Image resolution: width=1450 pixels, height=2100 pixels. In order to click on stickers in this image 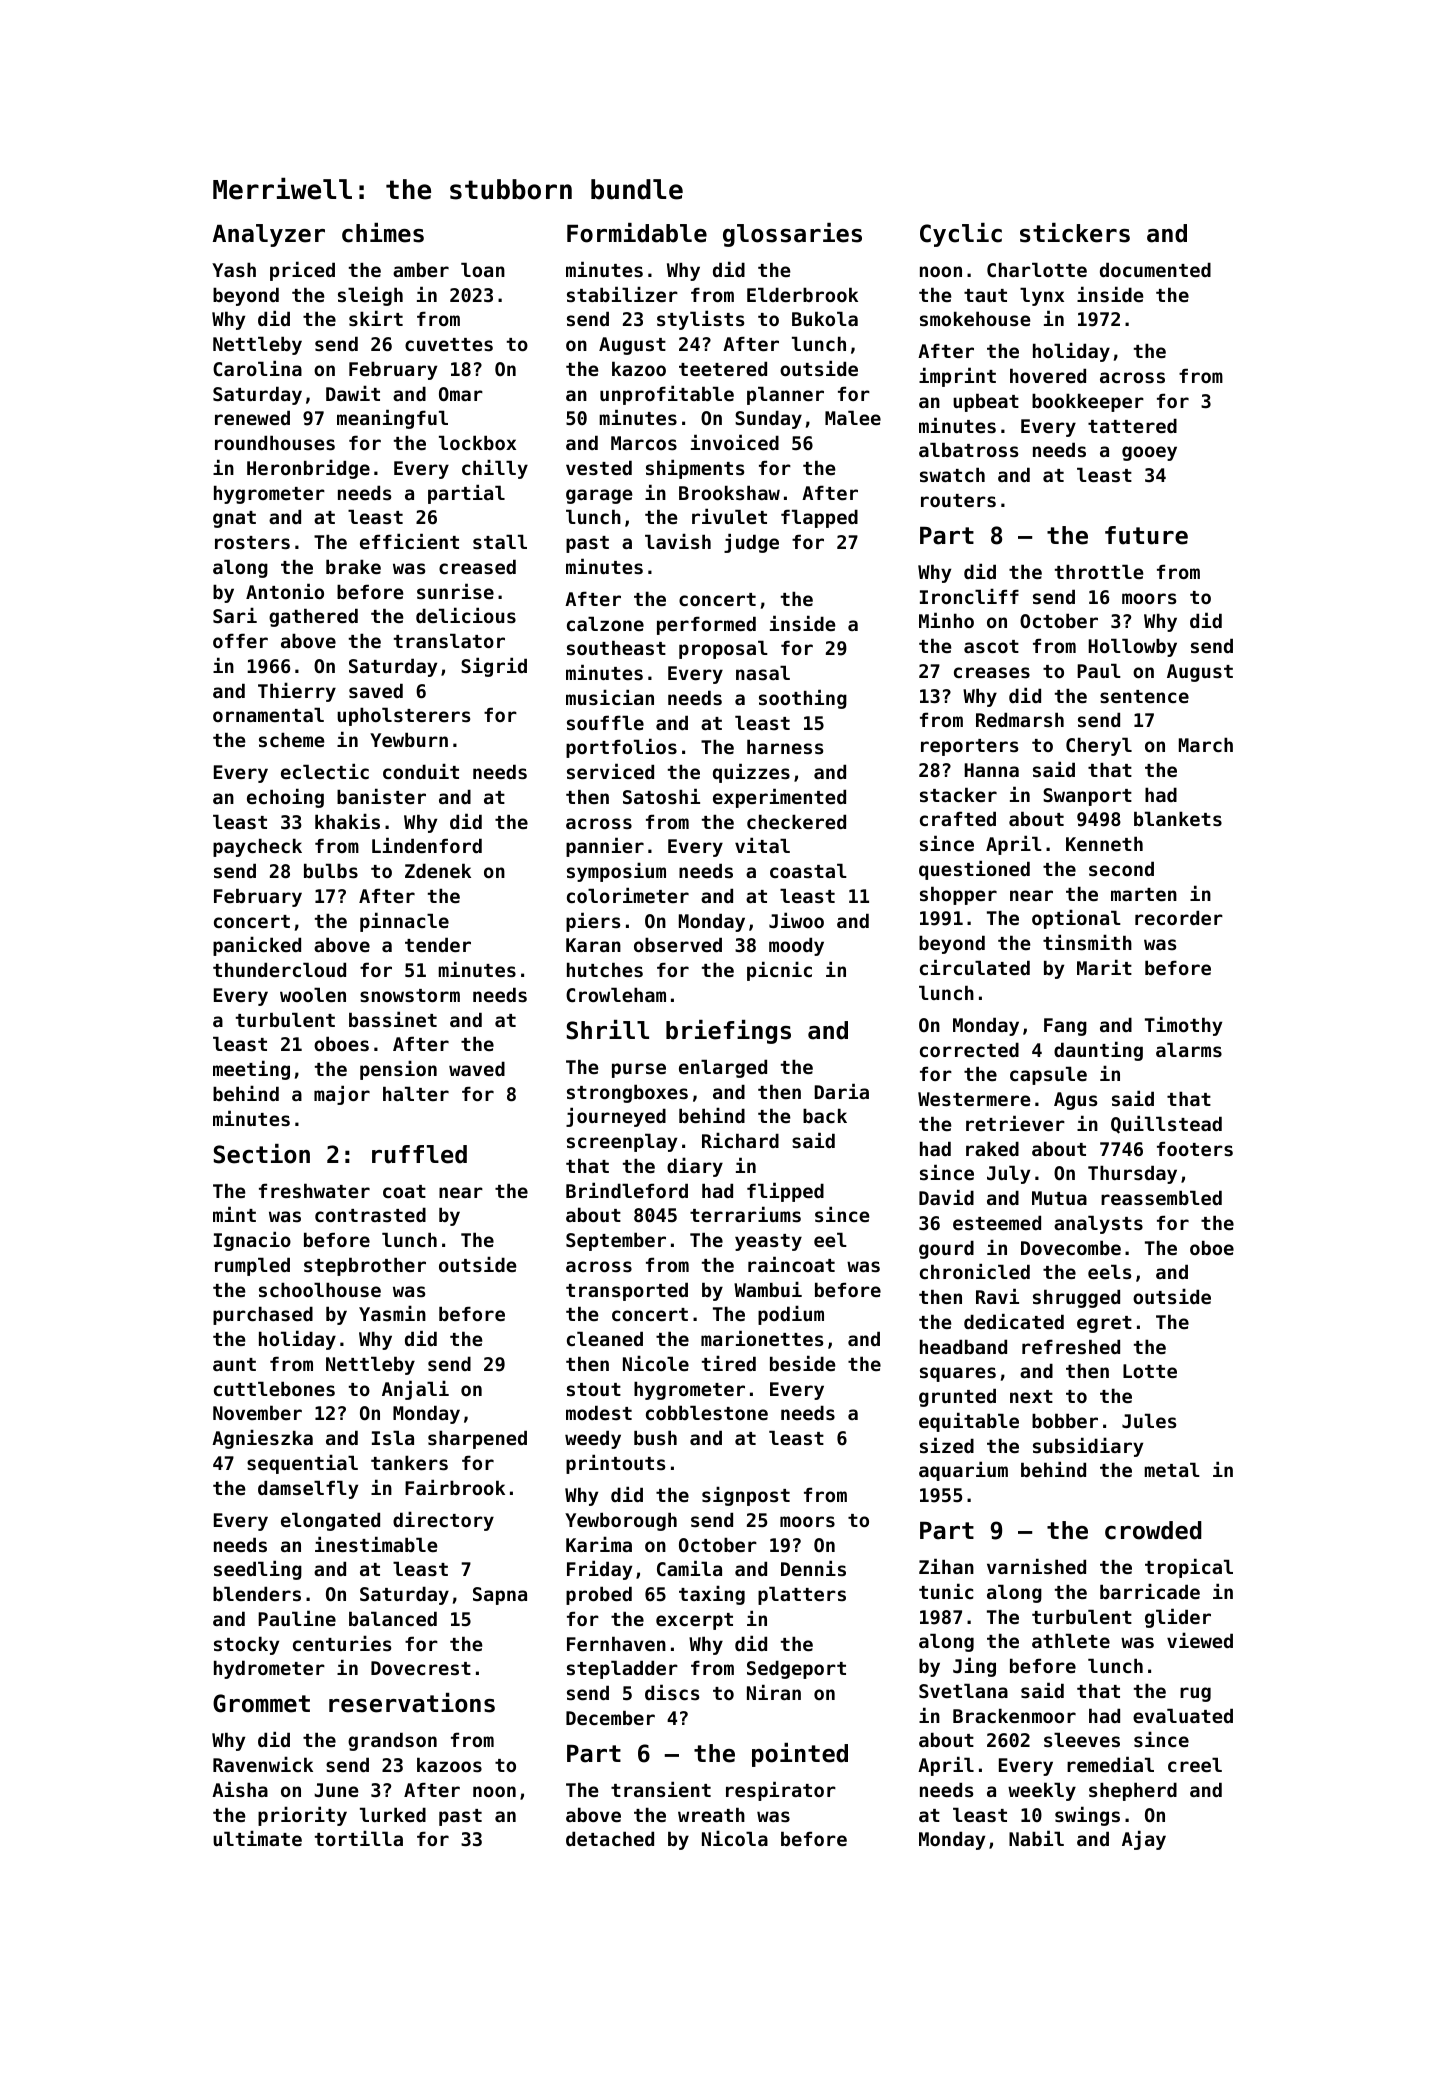, I will do `click(1075, 233)`.
